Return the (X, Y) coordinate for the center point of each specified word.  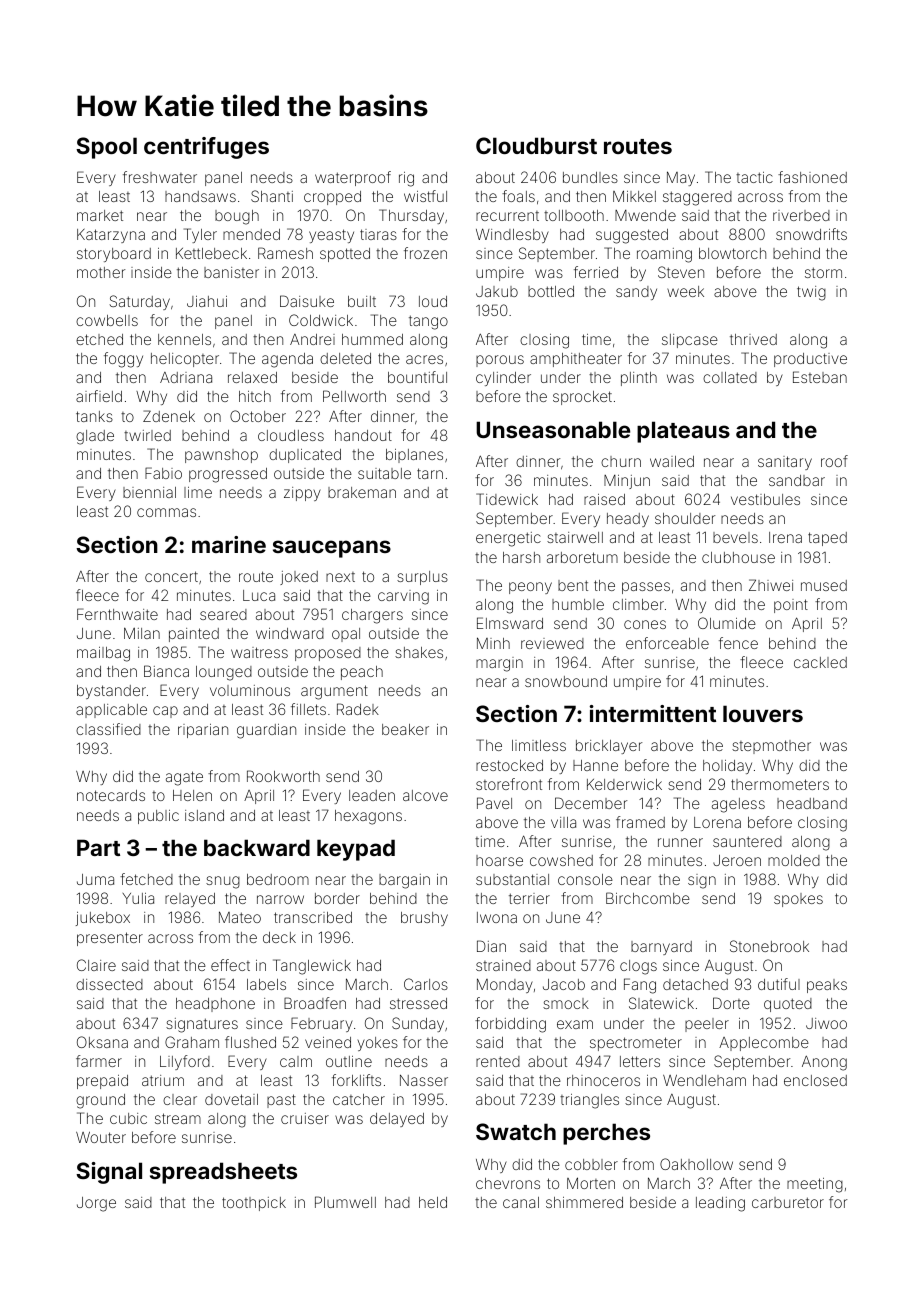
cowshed (561, 860)
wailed (672, 461)
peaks (827, 986)
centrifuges (206, 148)
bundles (590, 177)
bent (573, 585)
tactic (754, 177)
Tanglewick (312, 967)
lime (198, 492)
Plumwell (345, 1202)
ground (100, 1101)
